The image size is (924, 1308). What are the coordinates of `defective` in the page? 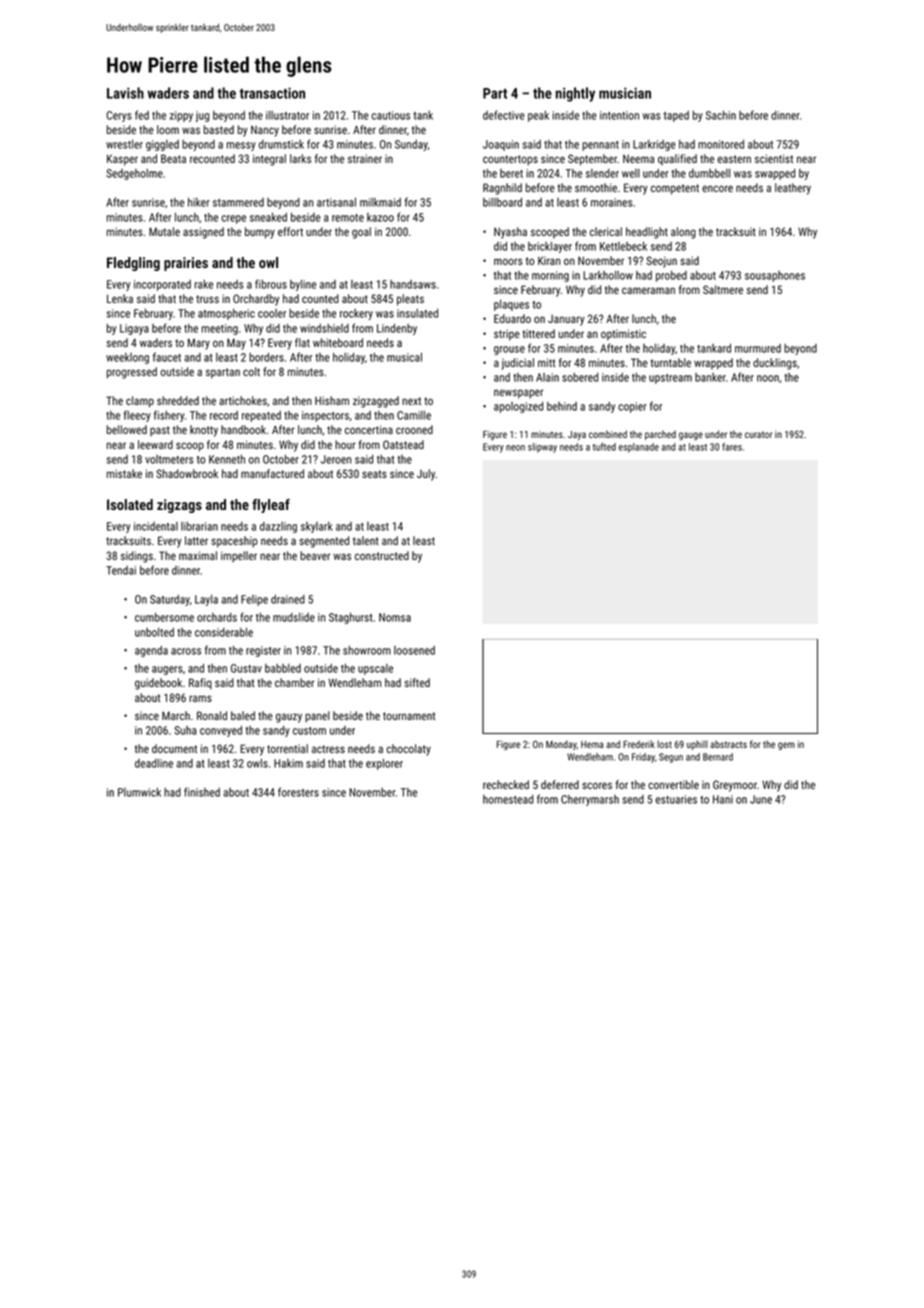 It's located at (504, 115).
